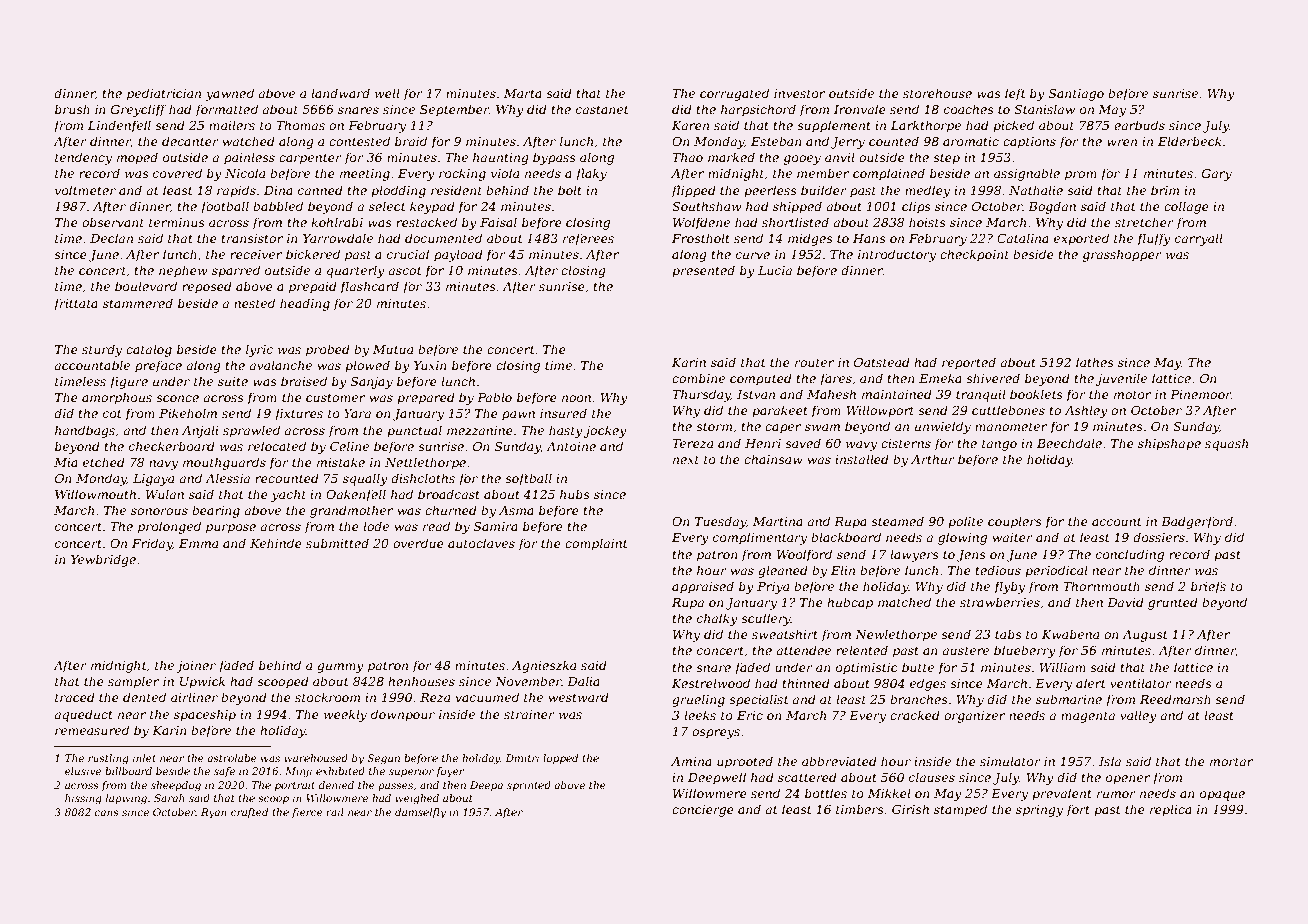 Image resolution: width=1308 pixels, height=924 pixels. What do you see at coordinates (102, 350) in the image?
I see `sturdy` at bounding box center [102, 350].
